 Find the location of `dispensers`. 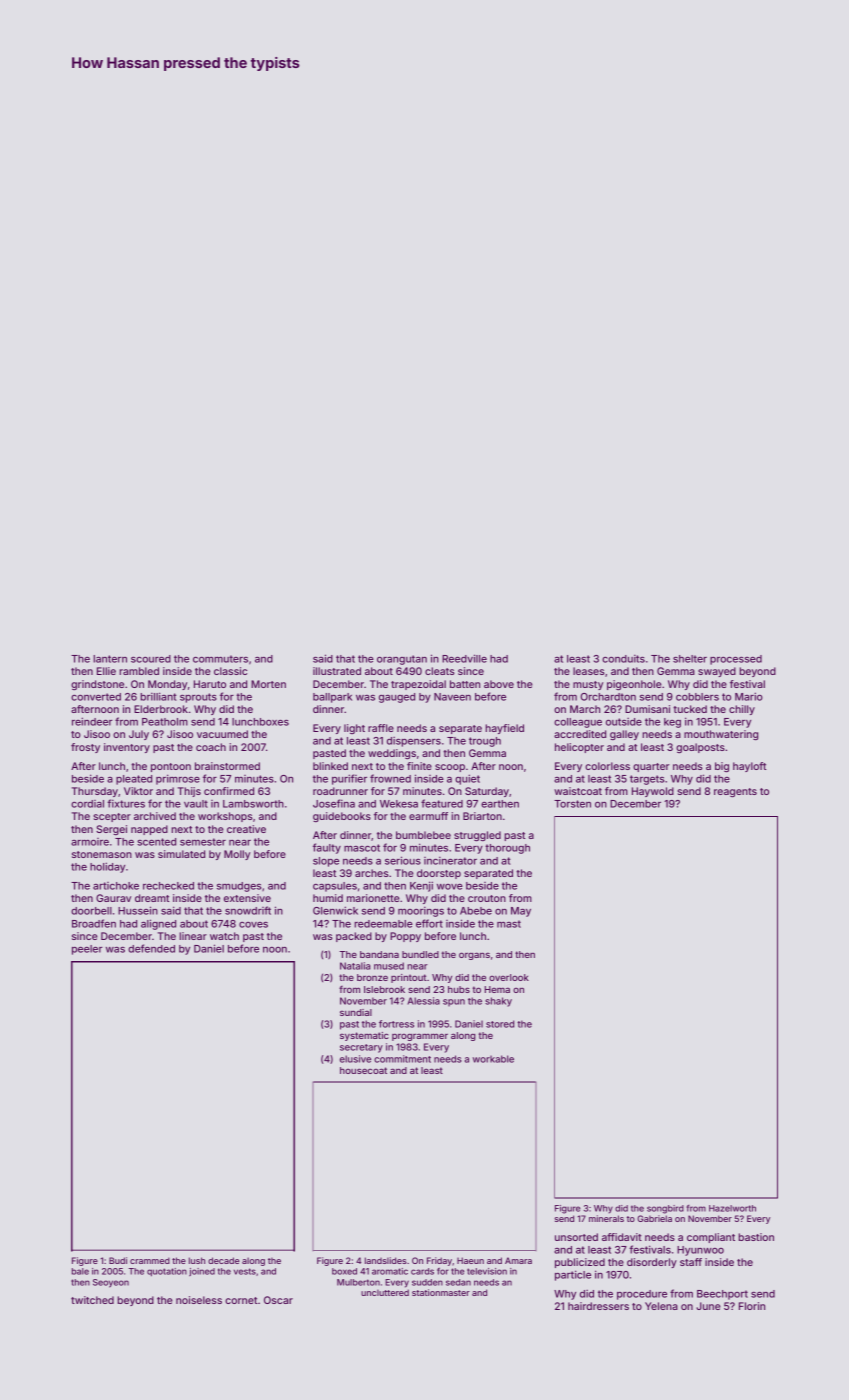

dispensers is located at coordinates (414, 742).
